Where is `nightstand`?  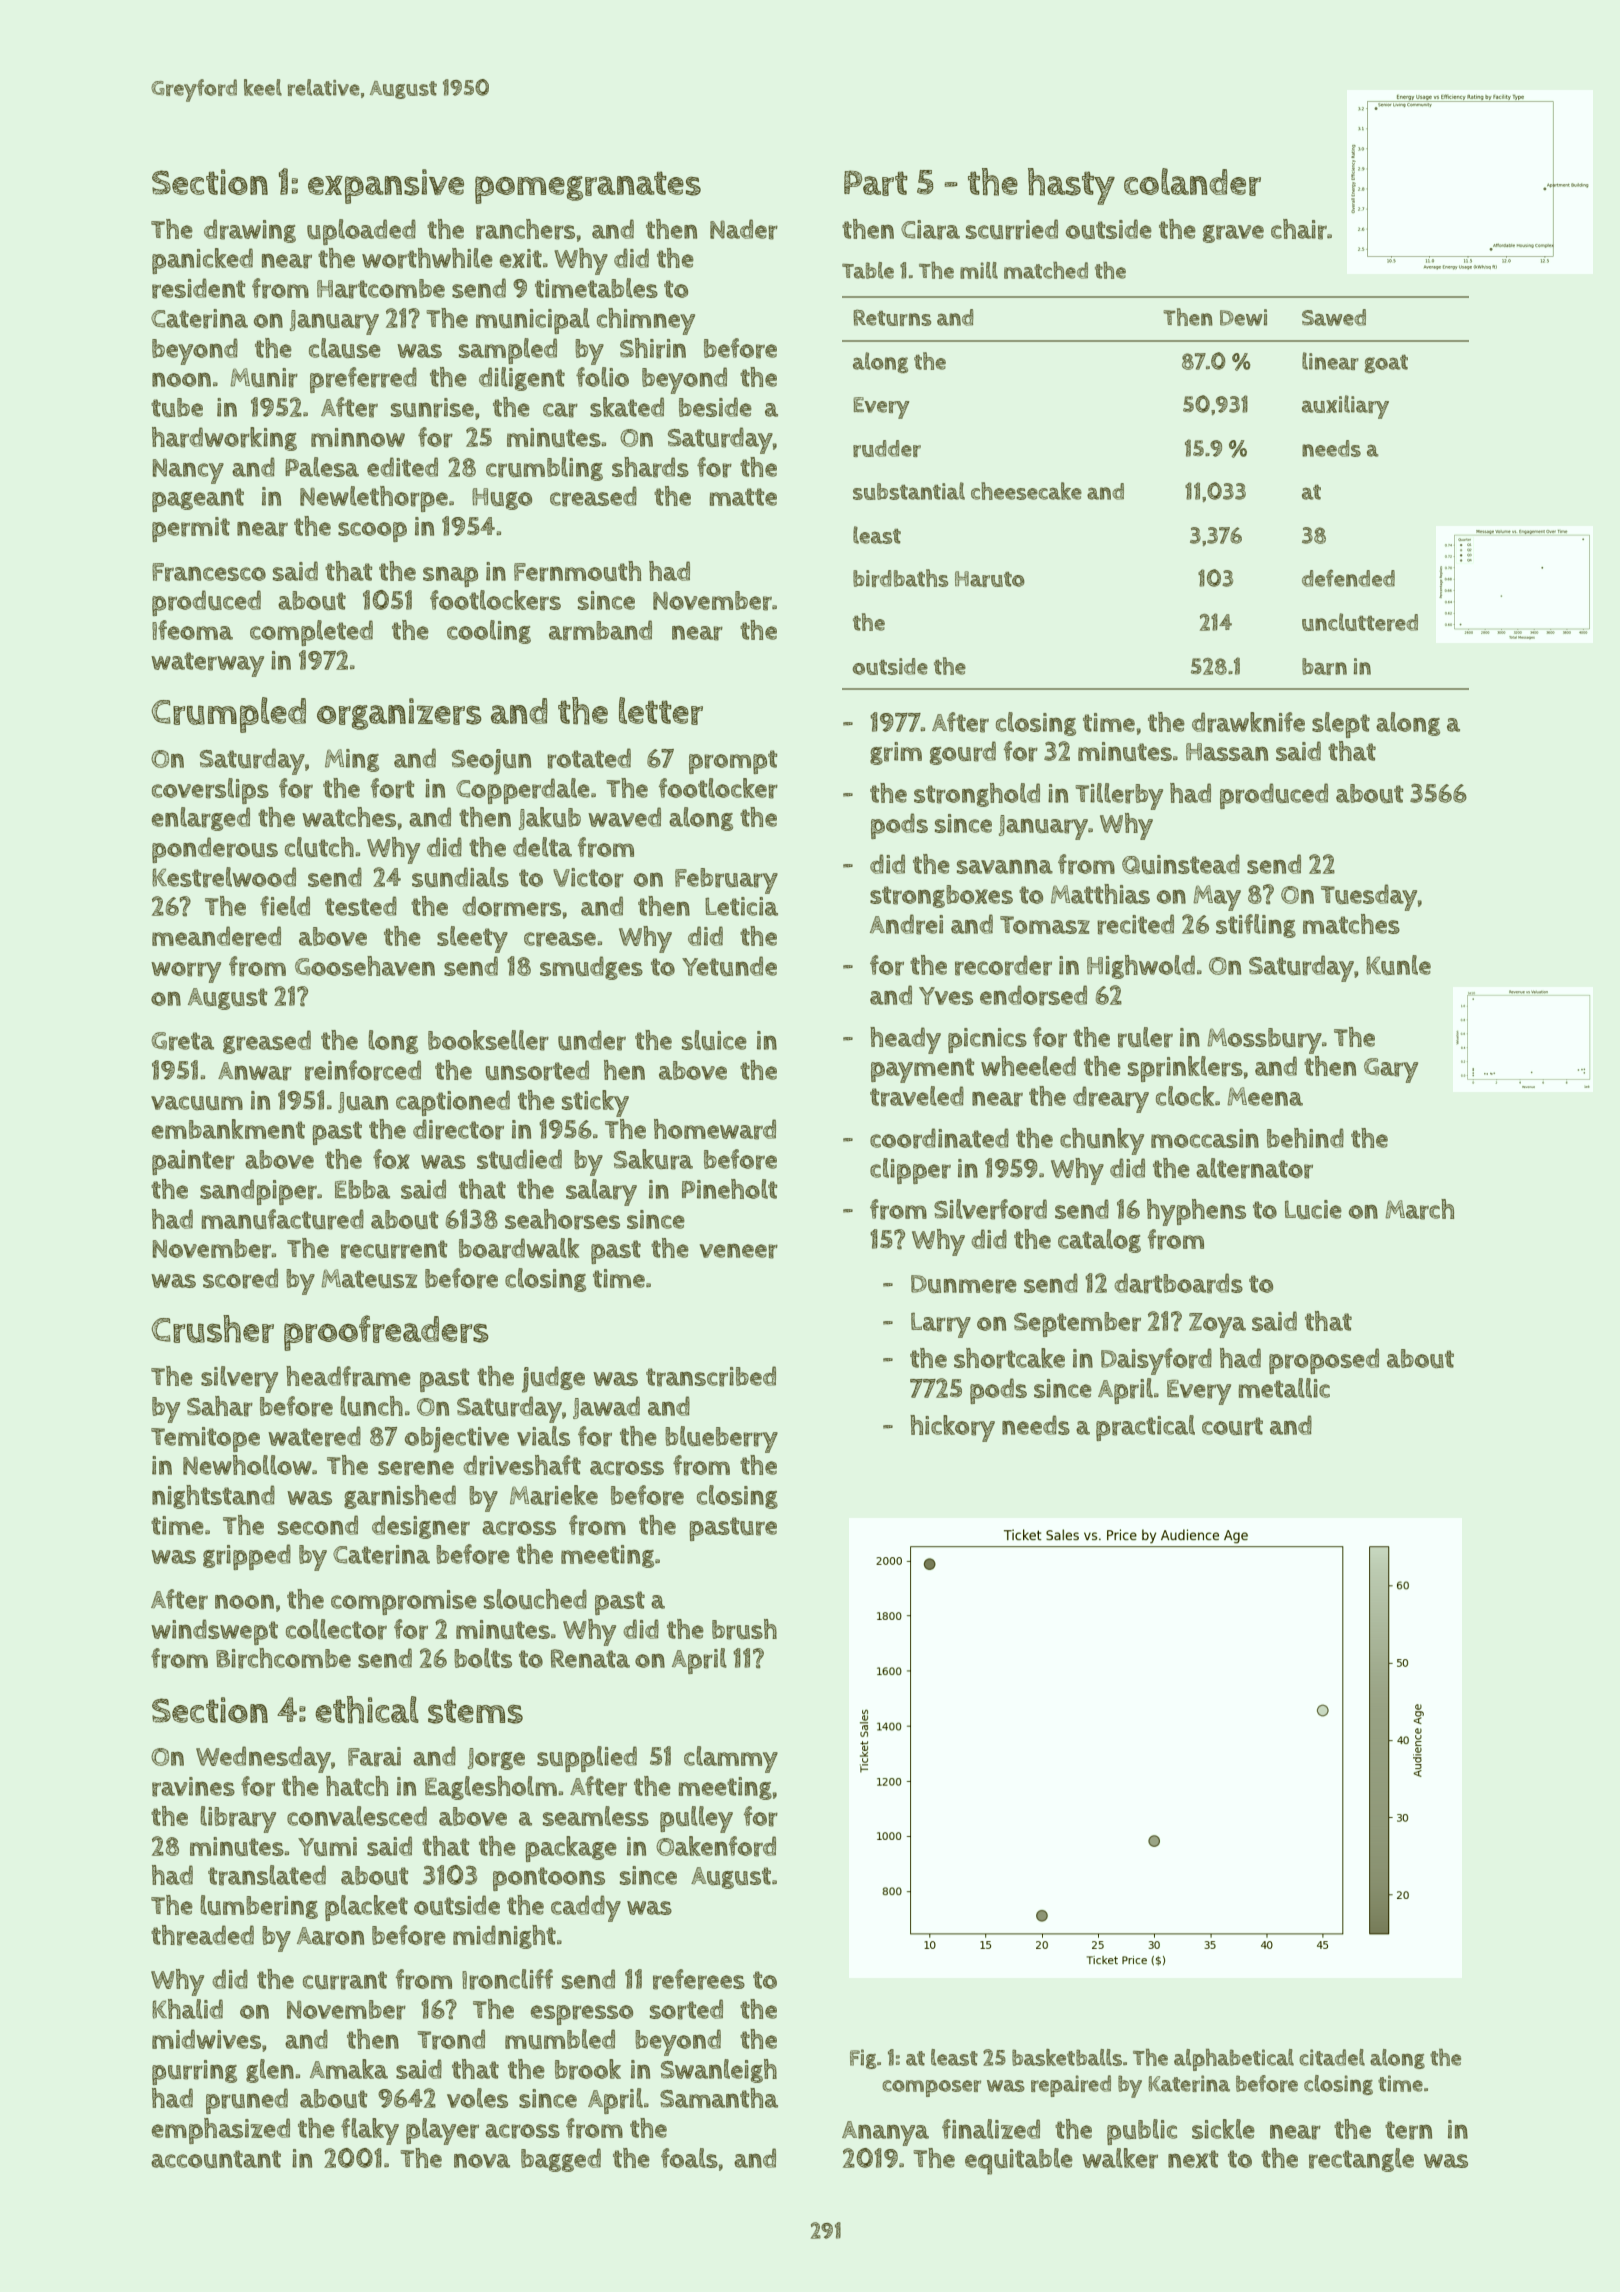 nightstand is located at coordinates (213, 1497).
